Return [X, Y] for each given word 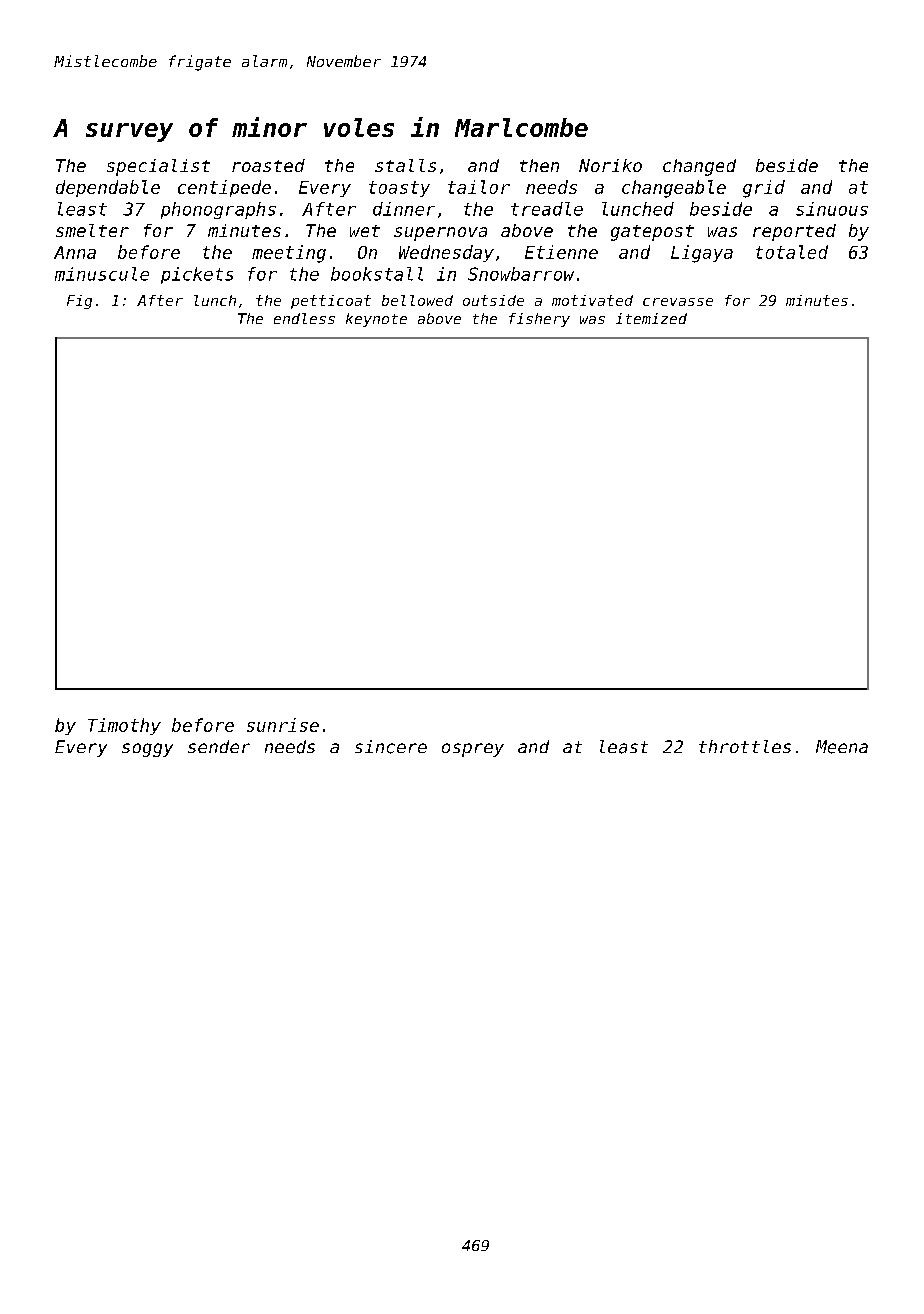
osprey [473, 750]
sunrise [283, 725]
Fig [79, 302]
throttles [745, 746]
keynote [376, 320]
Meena [842, 747]
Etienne [561, 252]
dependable [108, 188]
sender [219, 746]
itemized [651, 318]
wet [365, 231]
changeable [674, 189]
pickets [197, 275]
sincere [391, 747]
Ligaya [702, 254]
